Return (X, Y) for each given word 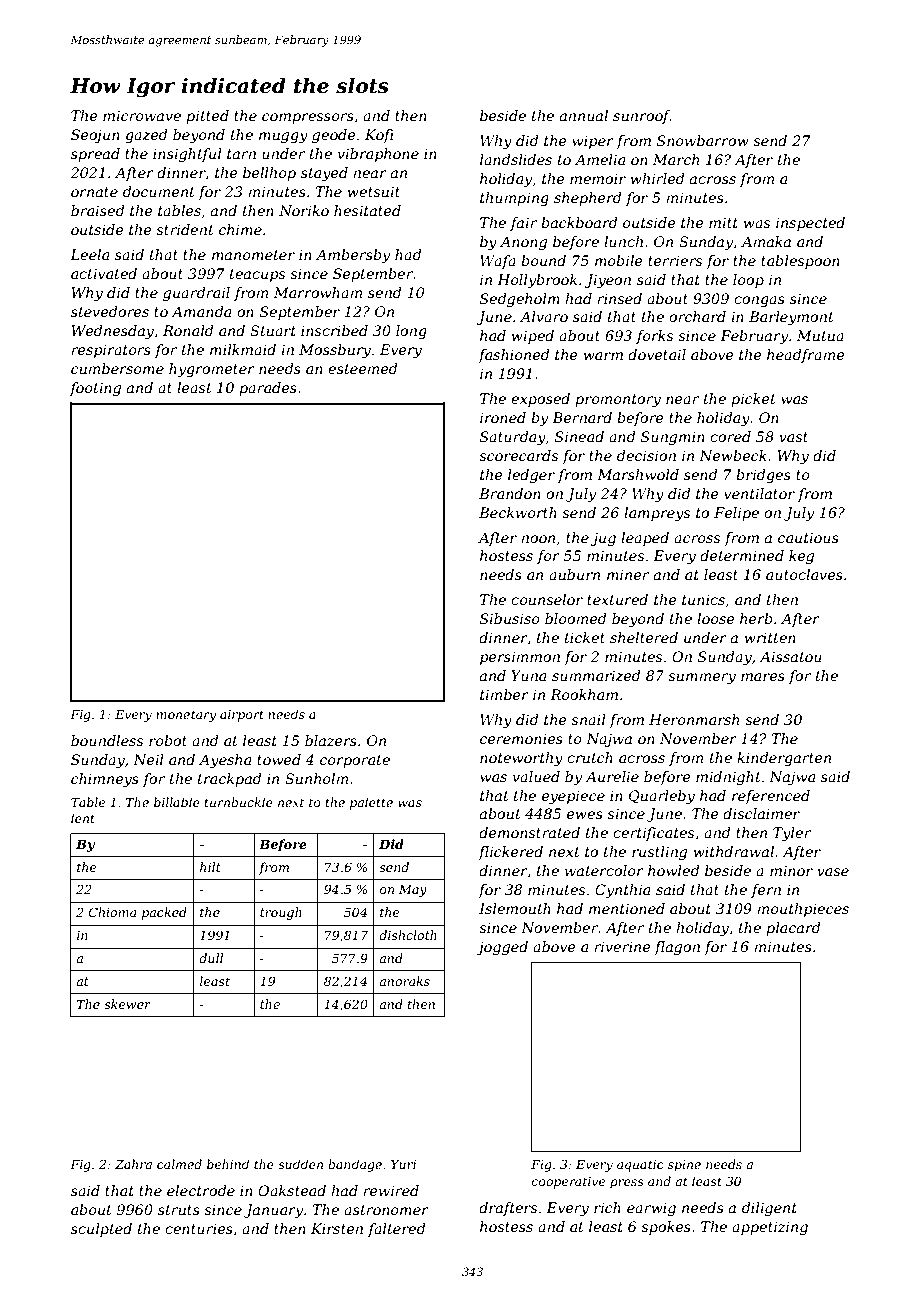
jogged (502, 948)
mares (763, 677)
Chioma (112, 912)
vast (793, 437)
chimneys (105, 780)
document (159, 191)
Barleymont (791, 318)
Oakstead (292, 1190)
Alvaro (544, 316)
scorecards (518, 455)
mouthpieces (803, 910)
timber (504, 694)
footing (95, 389)
